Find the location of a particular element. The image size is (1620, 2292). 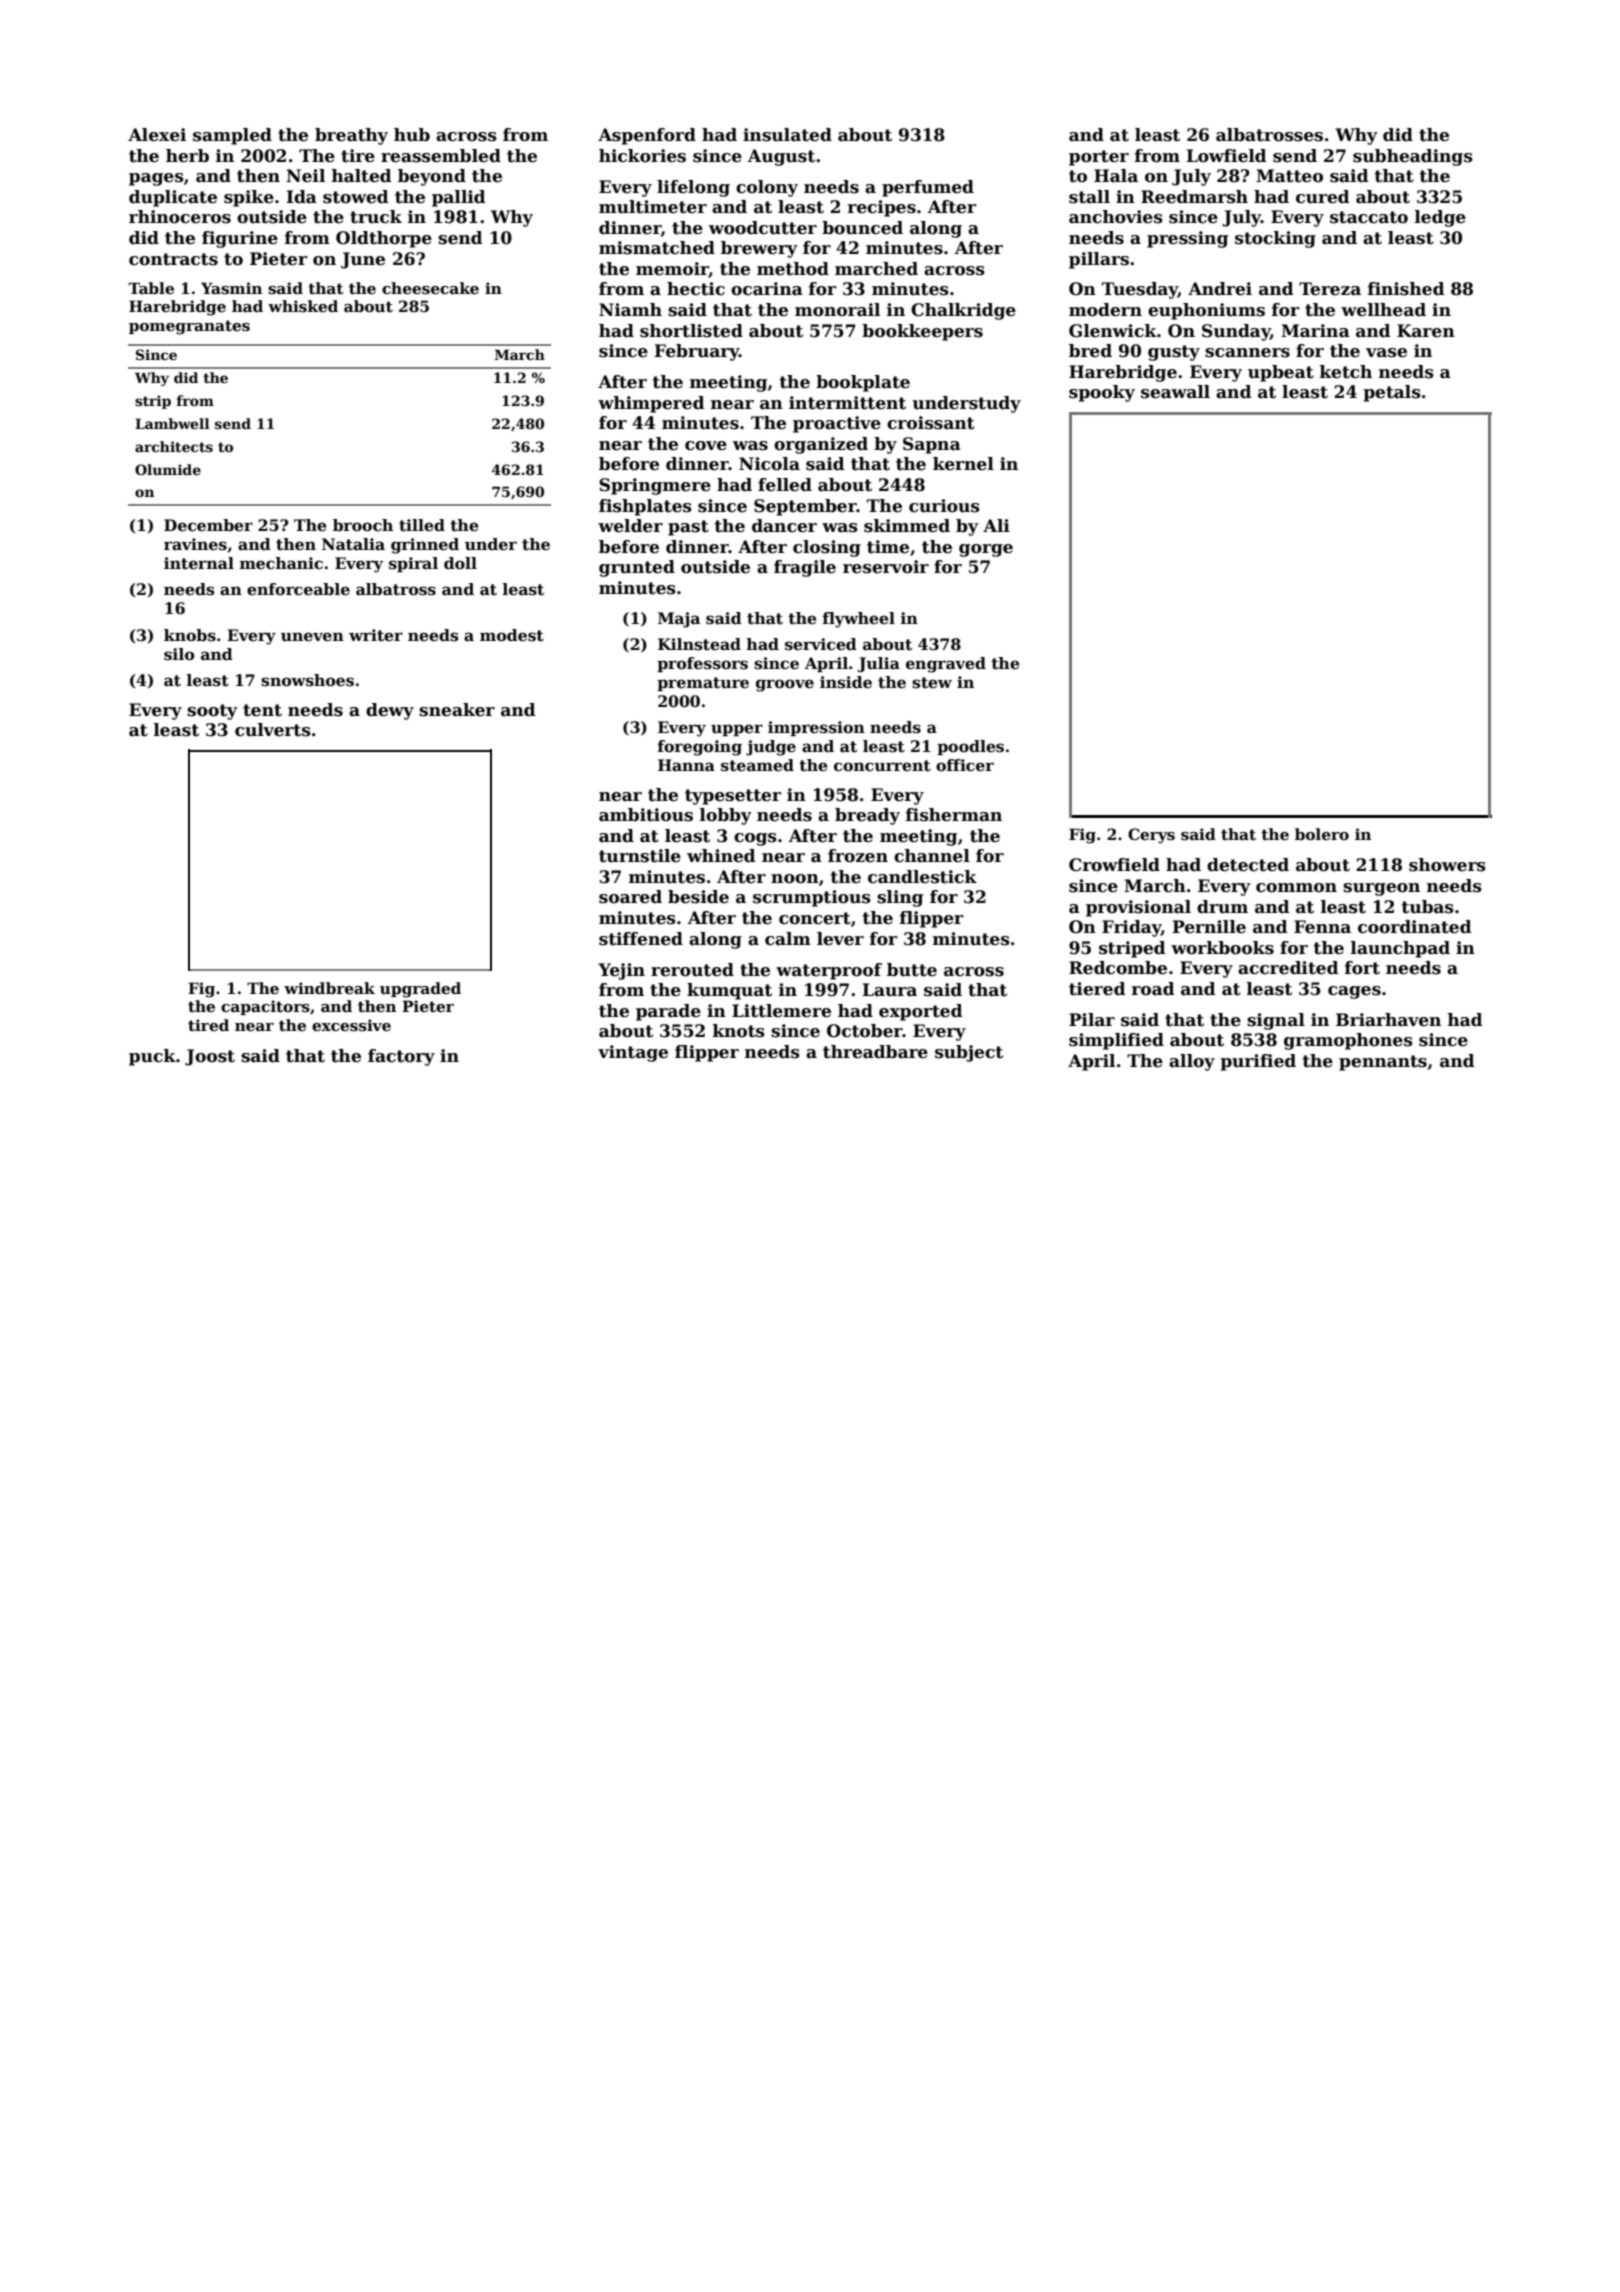

insulated is located at coordinates (787, 135).
